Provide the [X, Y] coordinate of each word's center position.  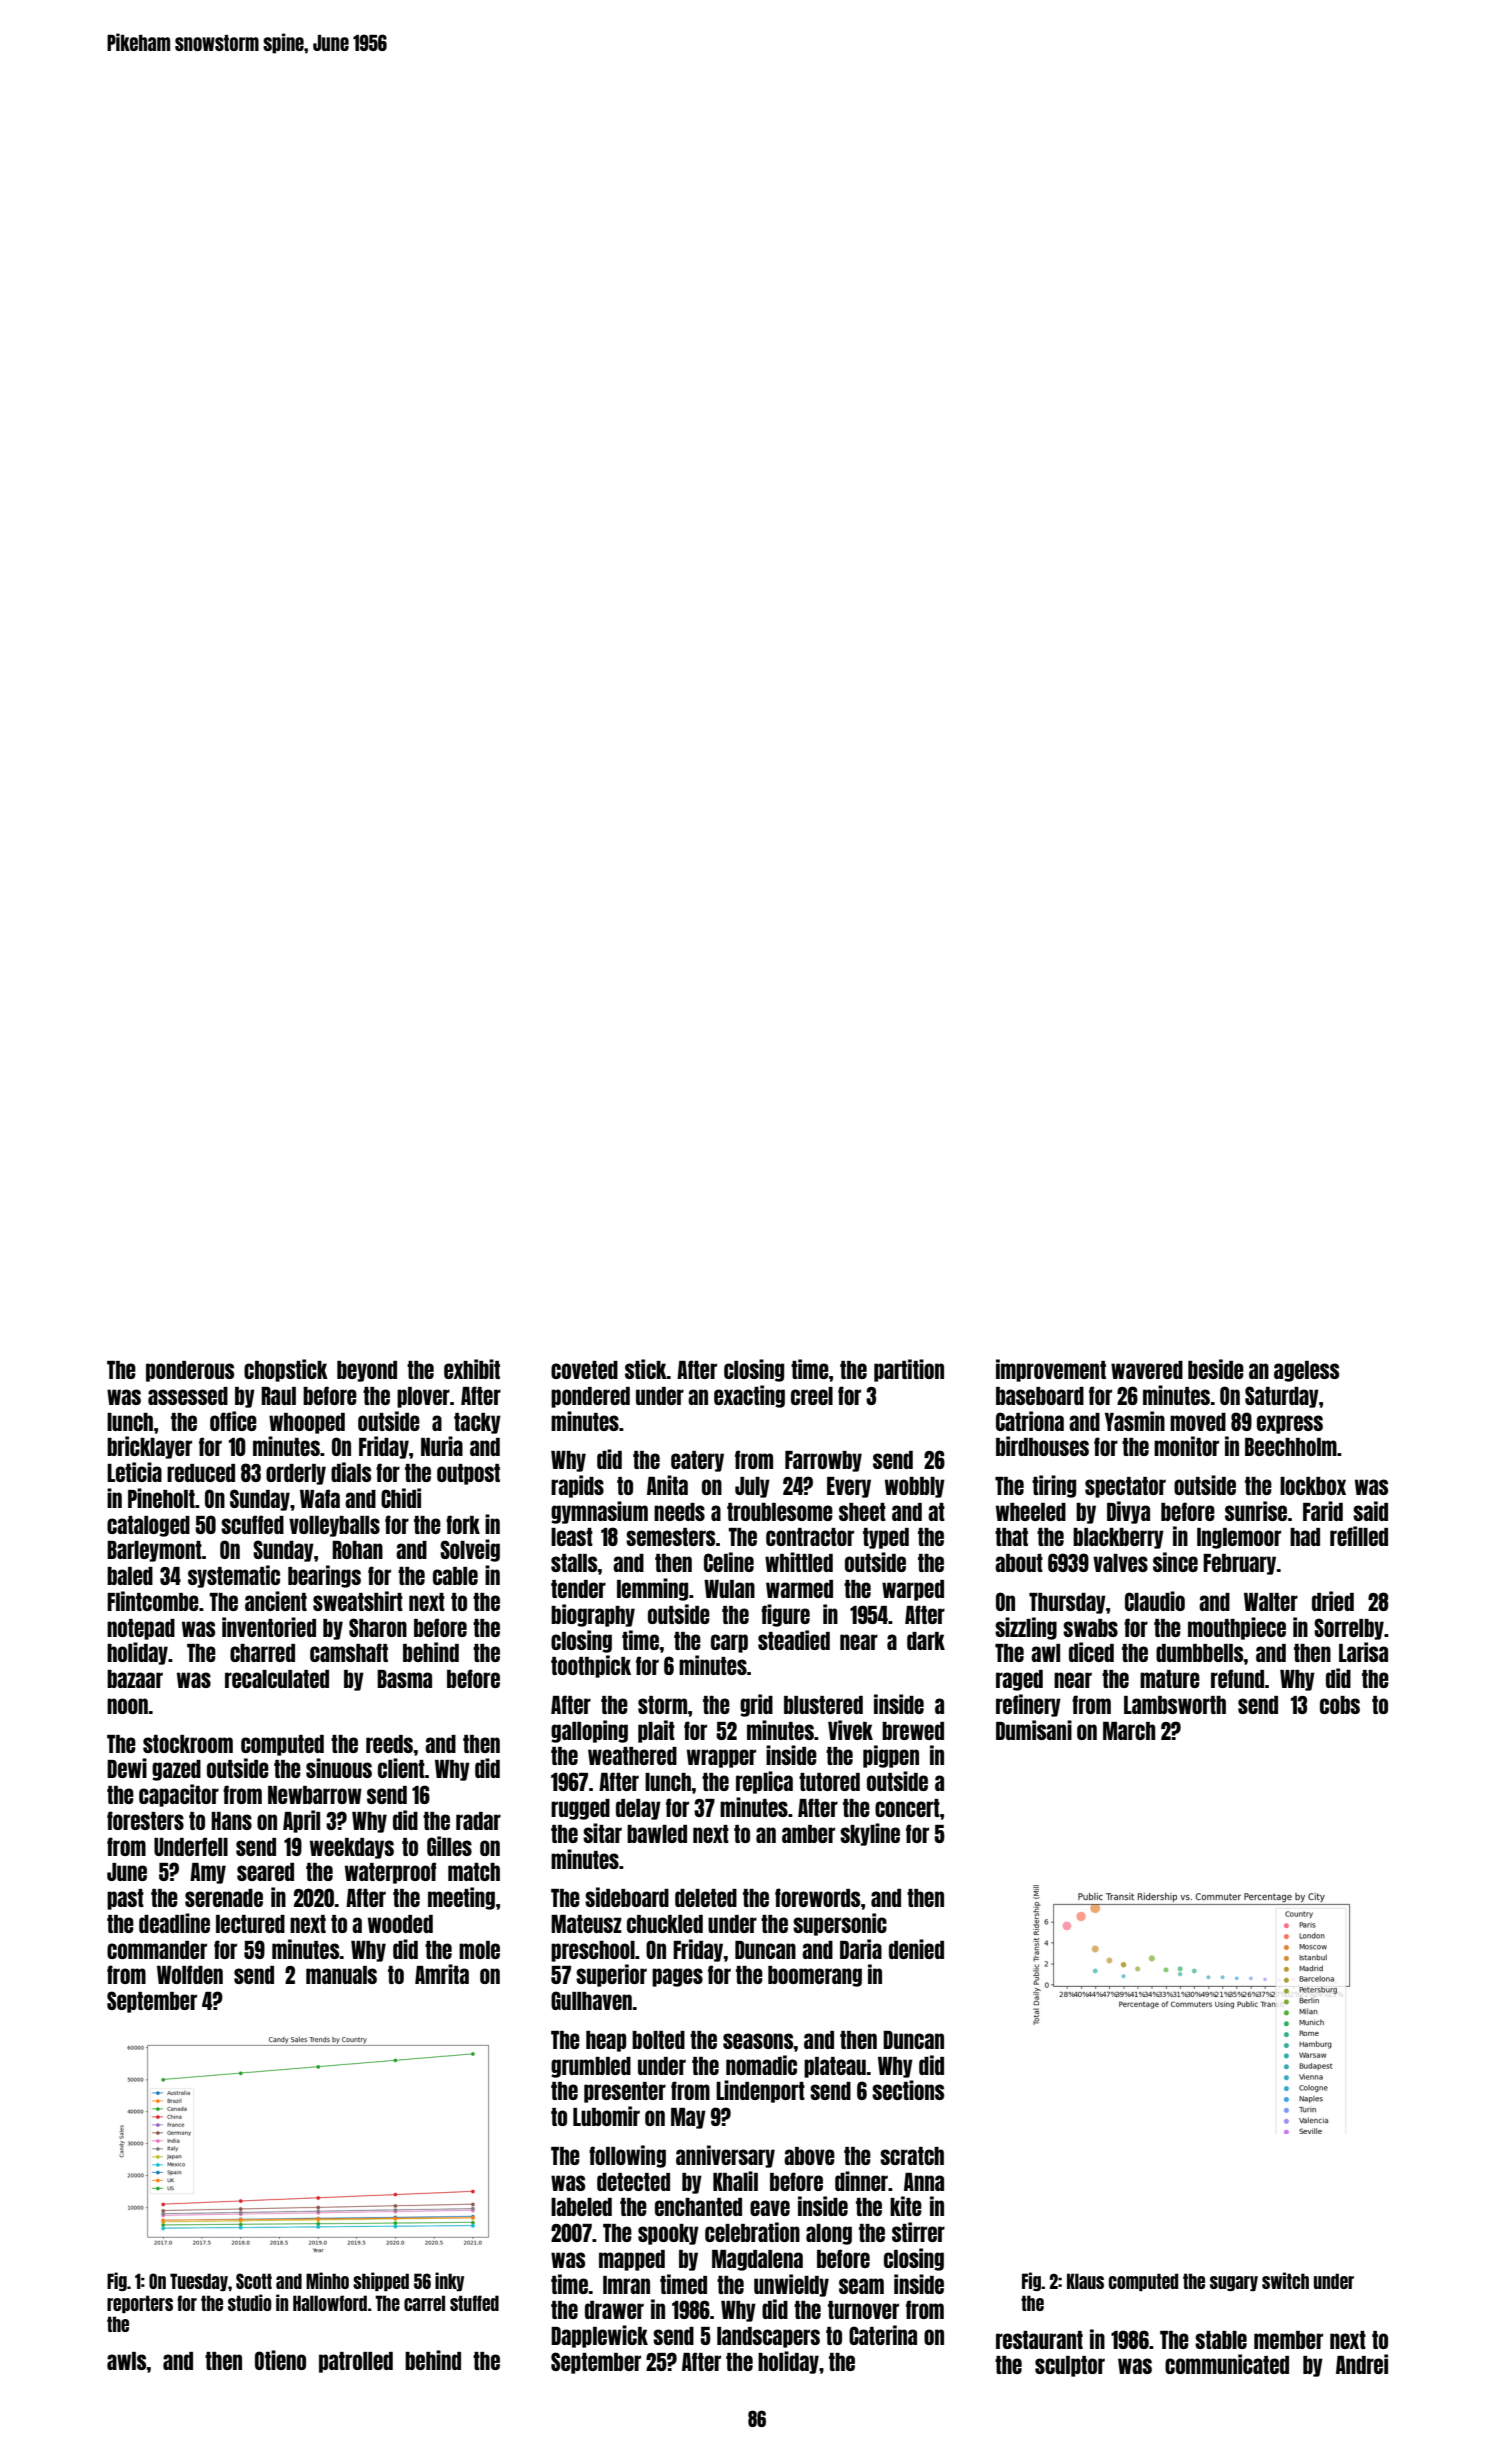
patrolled [356, 2362]
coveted [584, 1370]
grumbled [591, 2067]
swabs [1090, 1628]
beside [1216, 1369]
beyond [367, 1371]
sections [908, 2090]
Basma [404, 1679]
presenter [625, 2092]
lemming [652, 1589]
